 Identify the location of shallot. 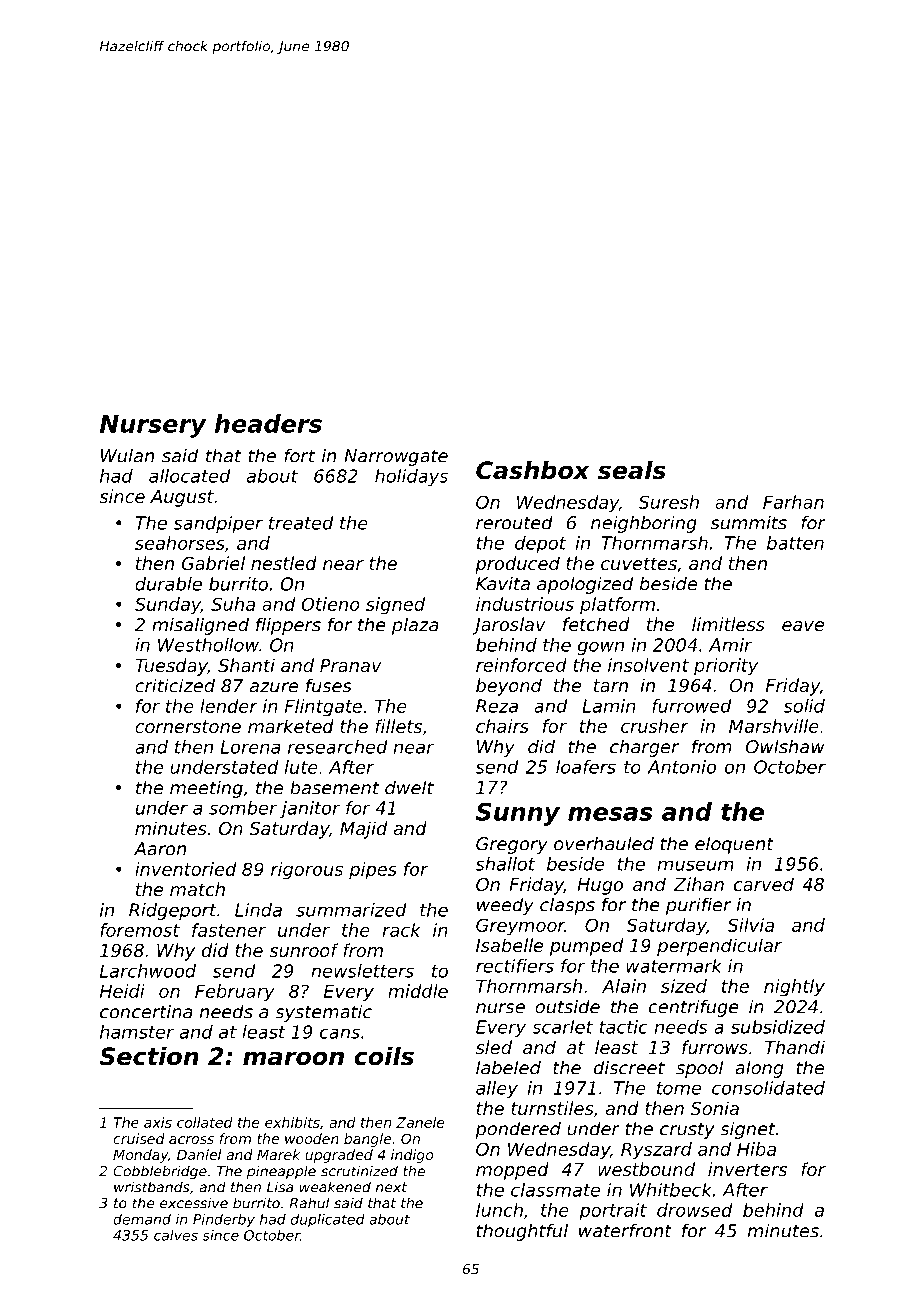
(505, 864).
